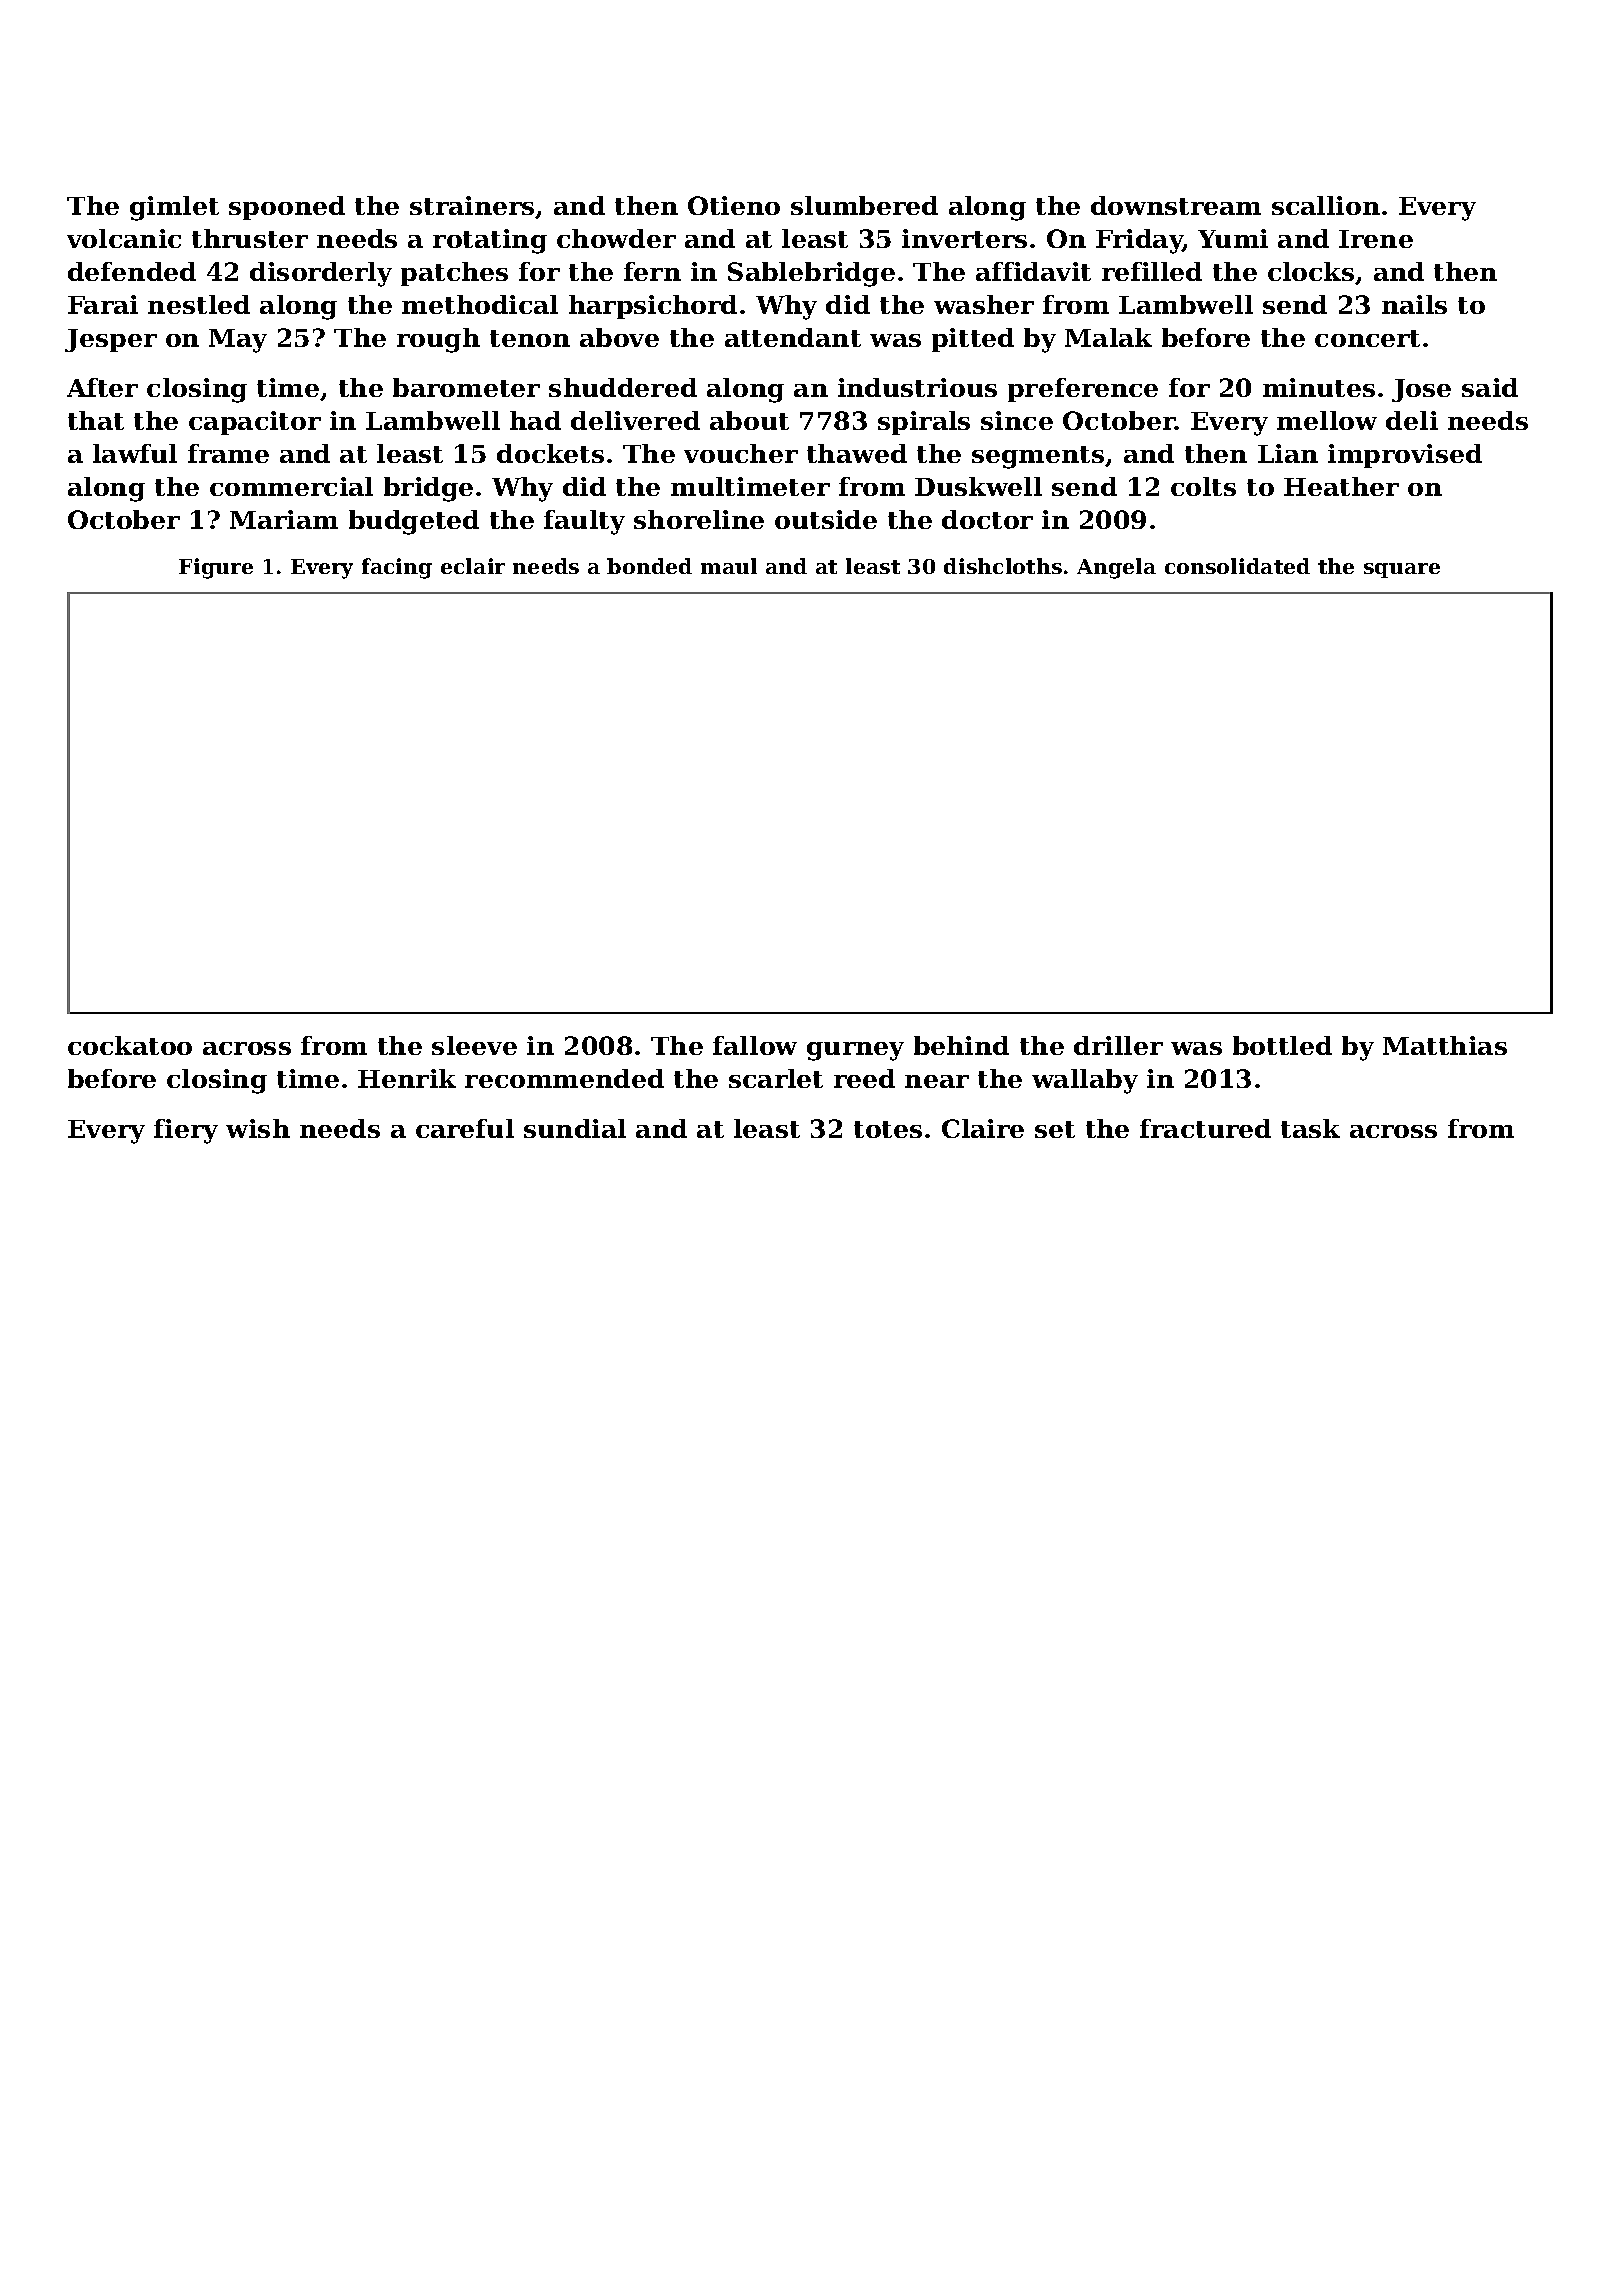 This screenshot has width=1620, height=2292. What do you see at coordinates (1055, 1129) in the screenshot?
I see `set` at bounding box center [1055, 1129].
